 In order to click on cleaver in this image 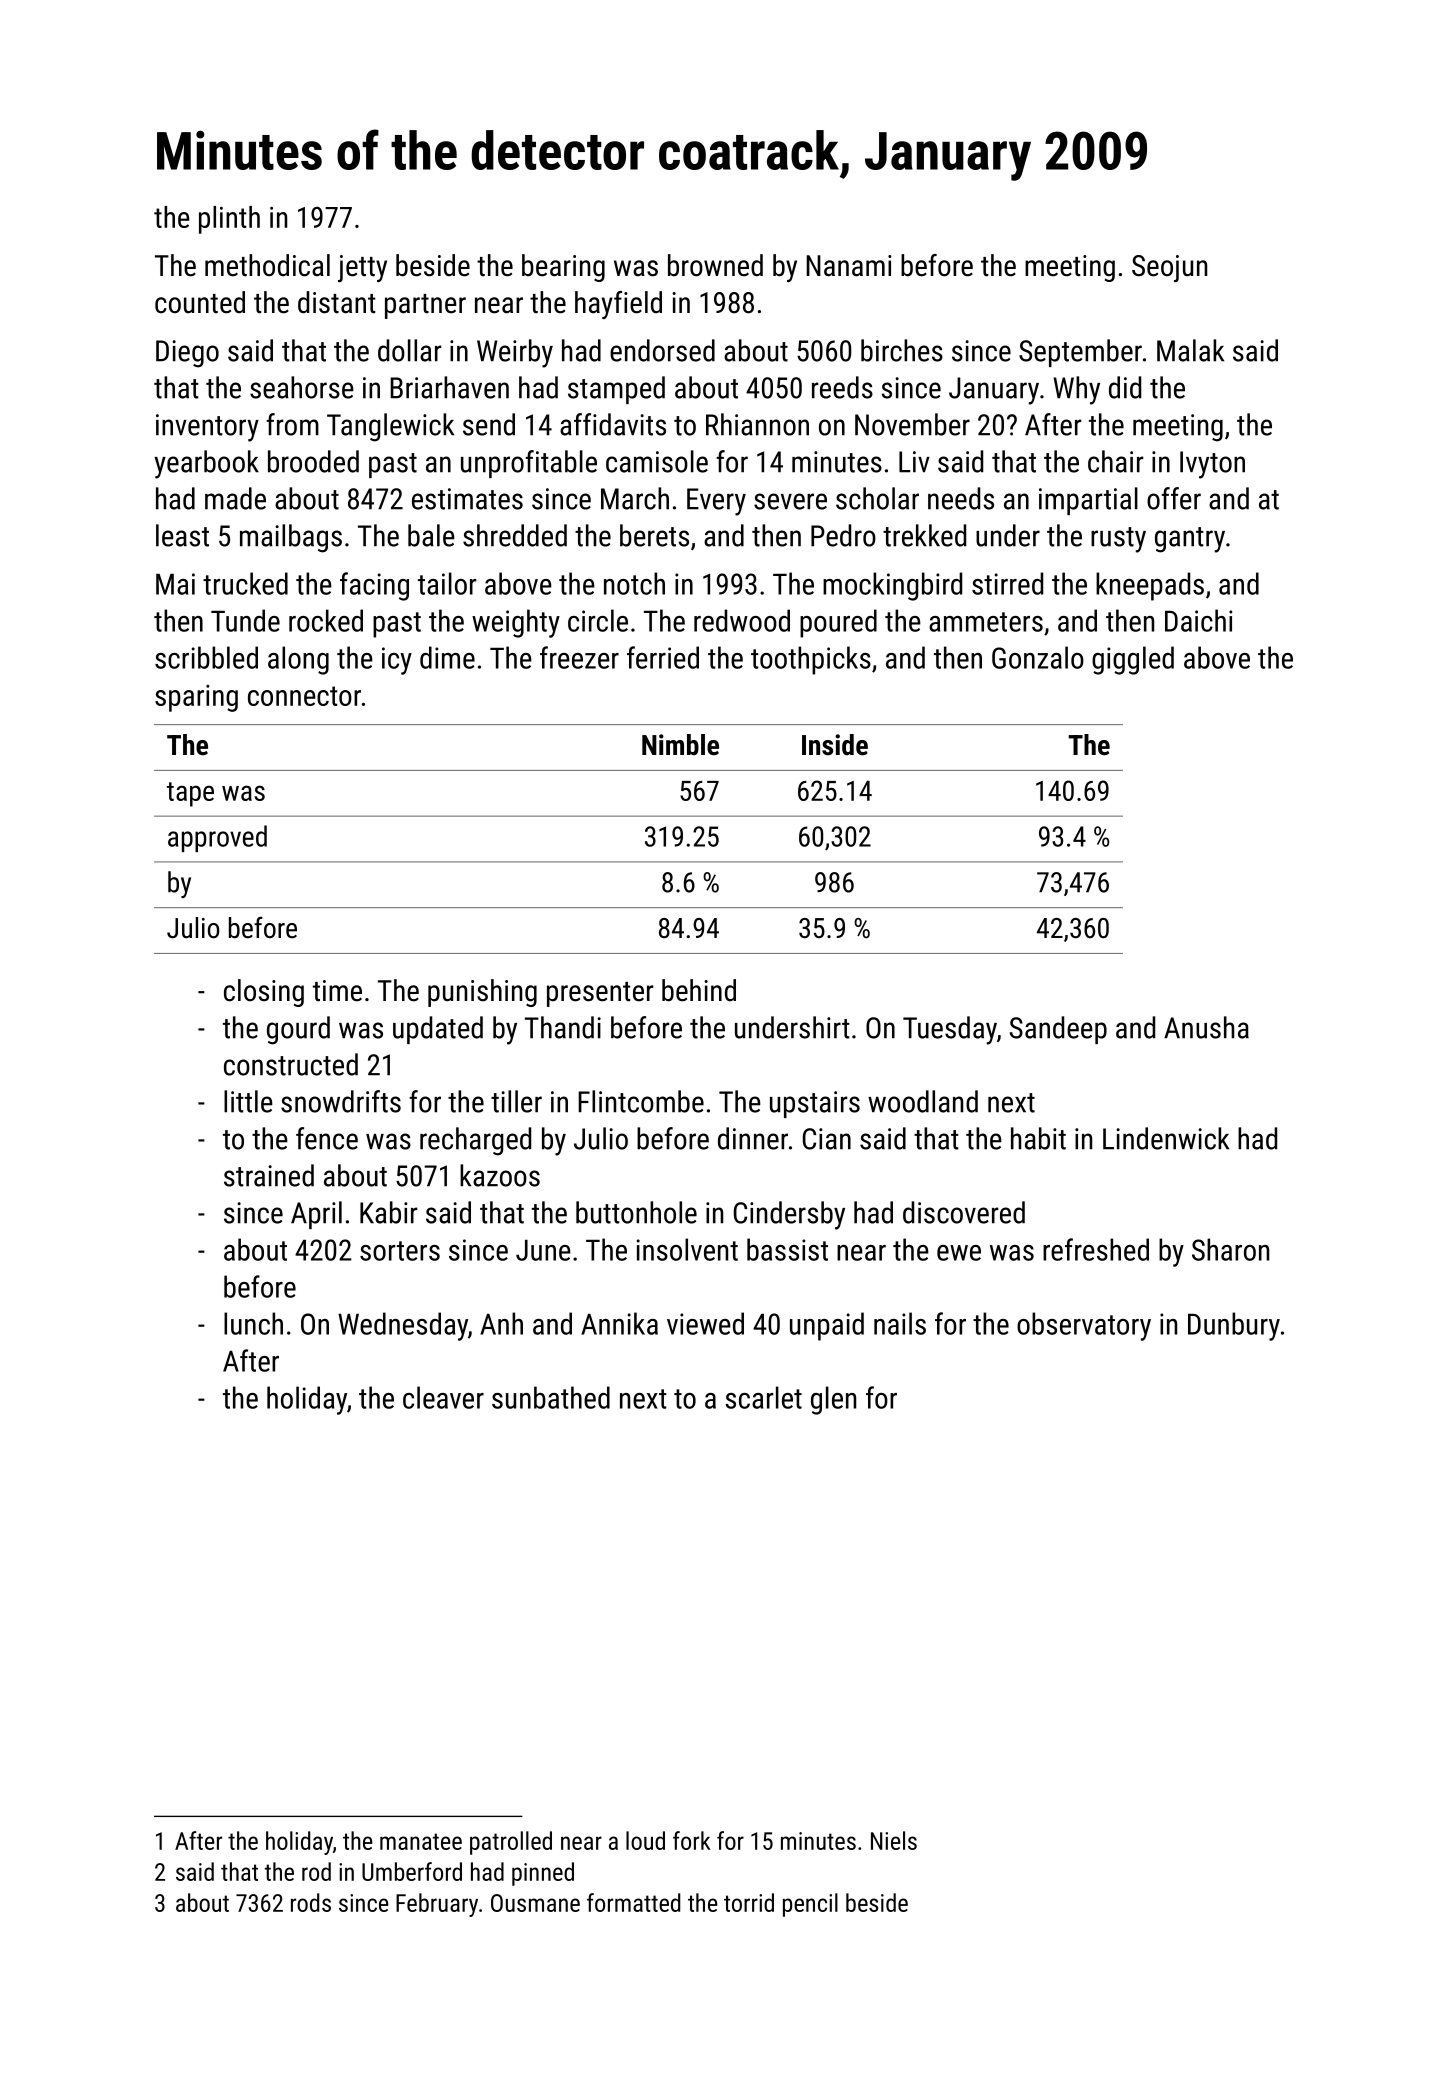, I will do `click(443, 1397)`.
